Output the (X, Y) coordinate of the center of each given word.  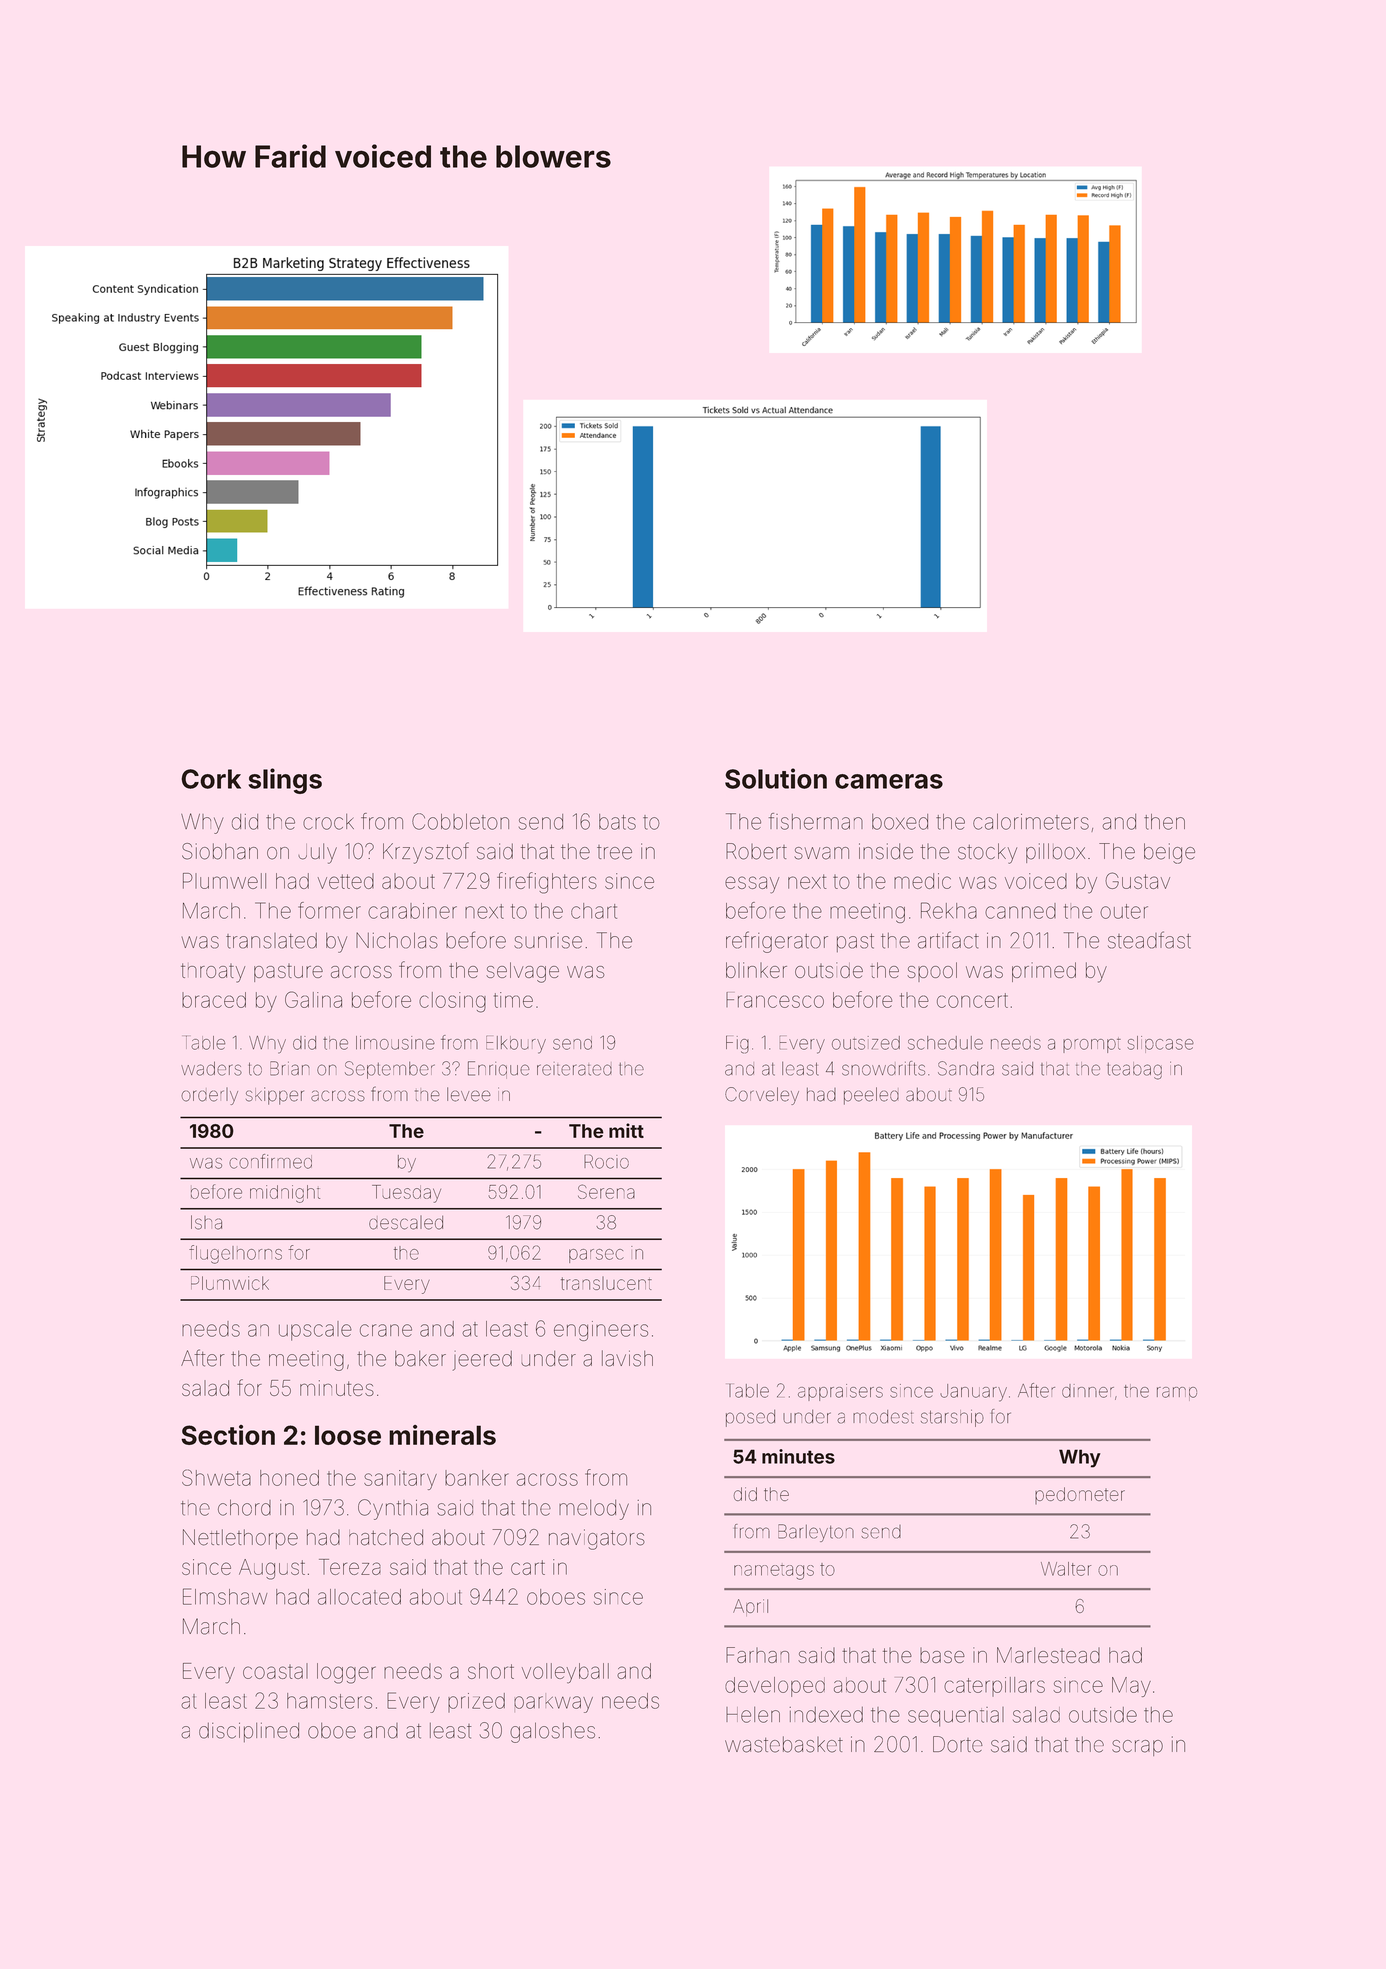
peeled (871, 1096)
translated (271, 941)
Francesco (775, 1000)
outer (1124, 911)
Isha (206, 1222)
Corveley (762, 1096)
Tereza (350, 1567)
